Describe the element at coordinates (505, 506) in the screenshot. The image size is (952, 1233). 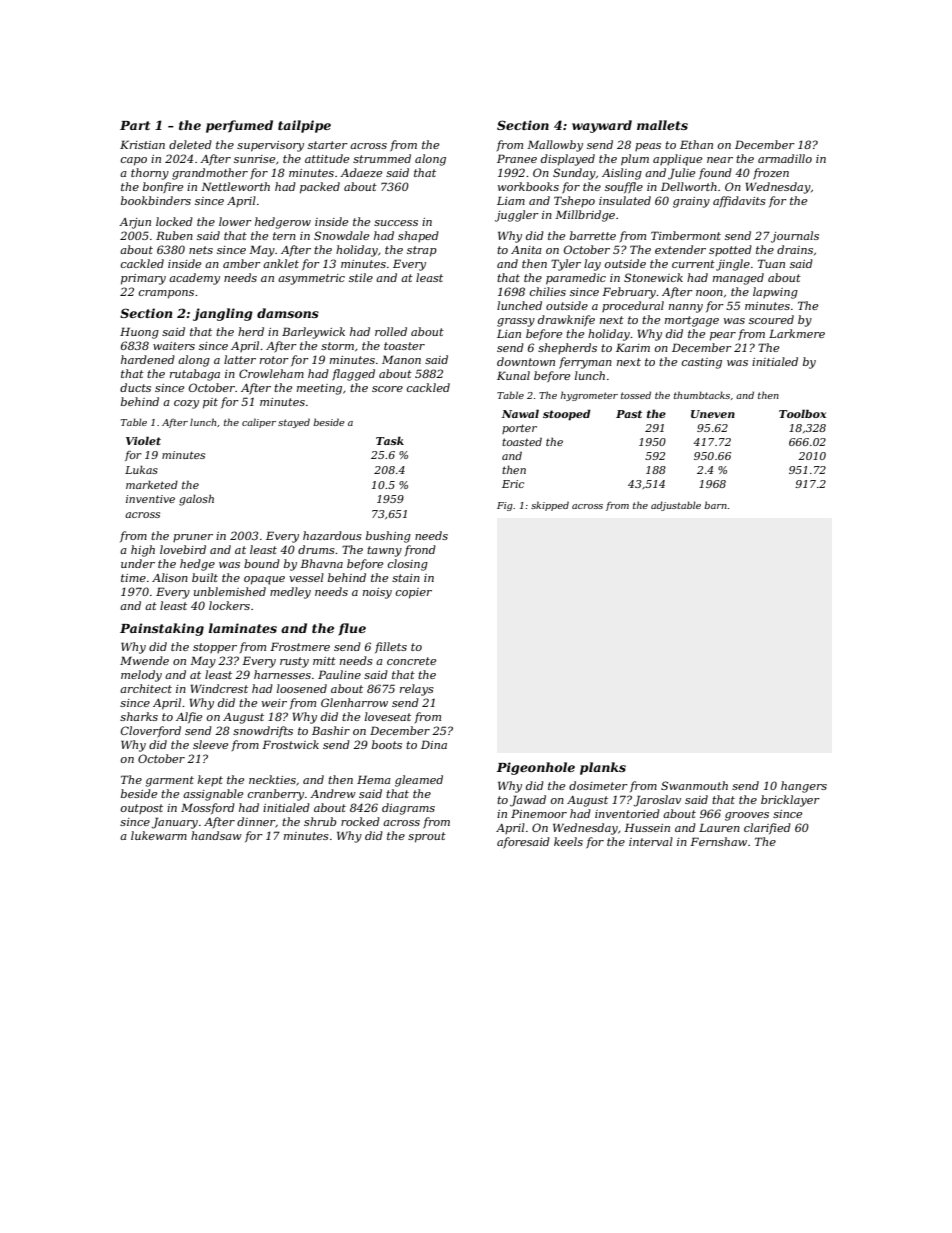
I see `Fig` at that location.
